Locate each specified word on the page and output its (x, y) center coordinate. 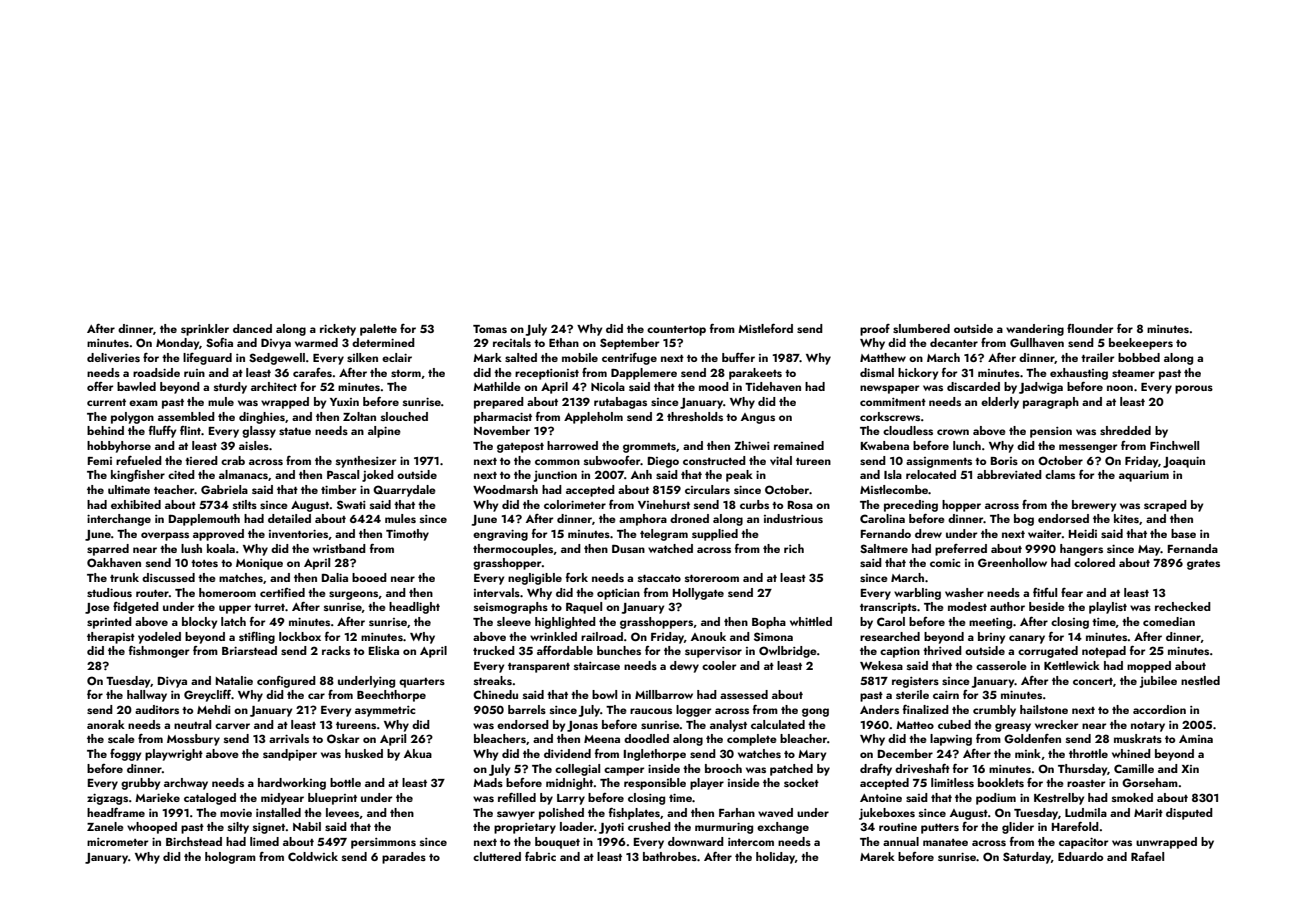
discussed (168, 577)
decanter (954, 342)
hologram (230, 858)
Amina (1196, 739)
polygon (132, 418)
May (1149, 550)
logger (693, 711)
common (557, 462)
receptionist (547, 374)
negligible (535, 579)
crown (953, 432)
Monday (177, 344)
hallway (147, 696)
